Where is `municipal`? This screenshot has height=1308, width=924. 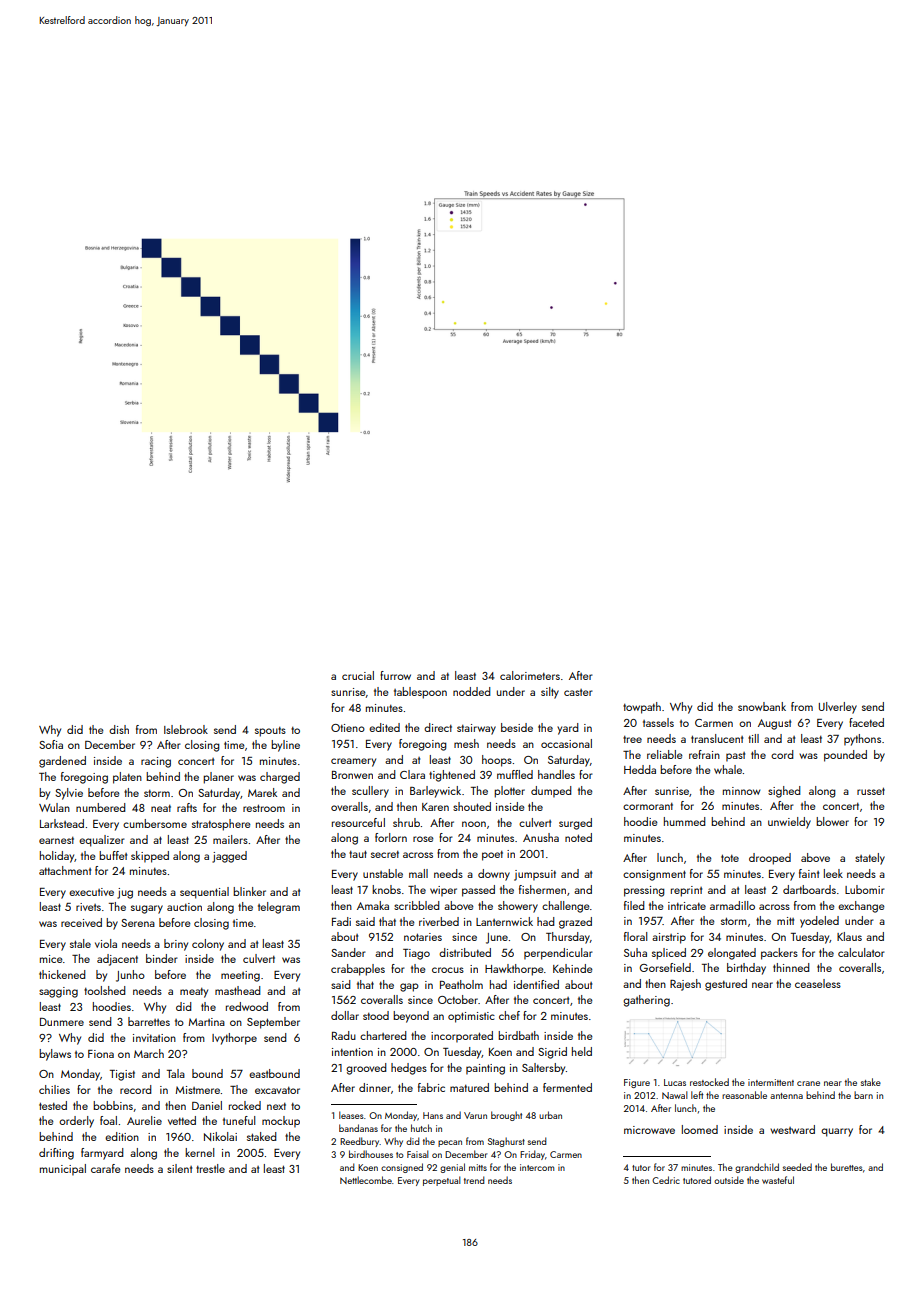
municipal is located at coordinates (63, 1170).
